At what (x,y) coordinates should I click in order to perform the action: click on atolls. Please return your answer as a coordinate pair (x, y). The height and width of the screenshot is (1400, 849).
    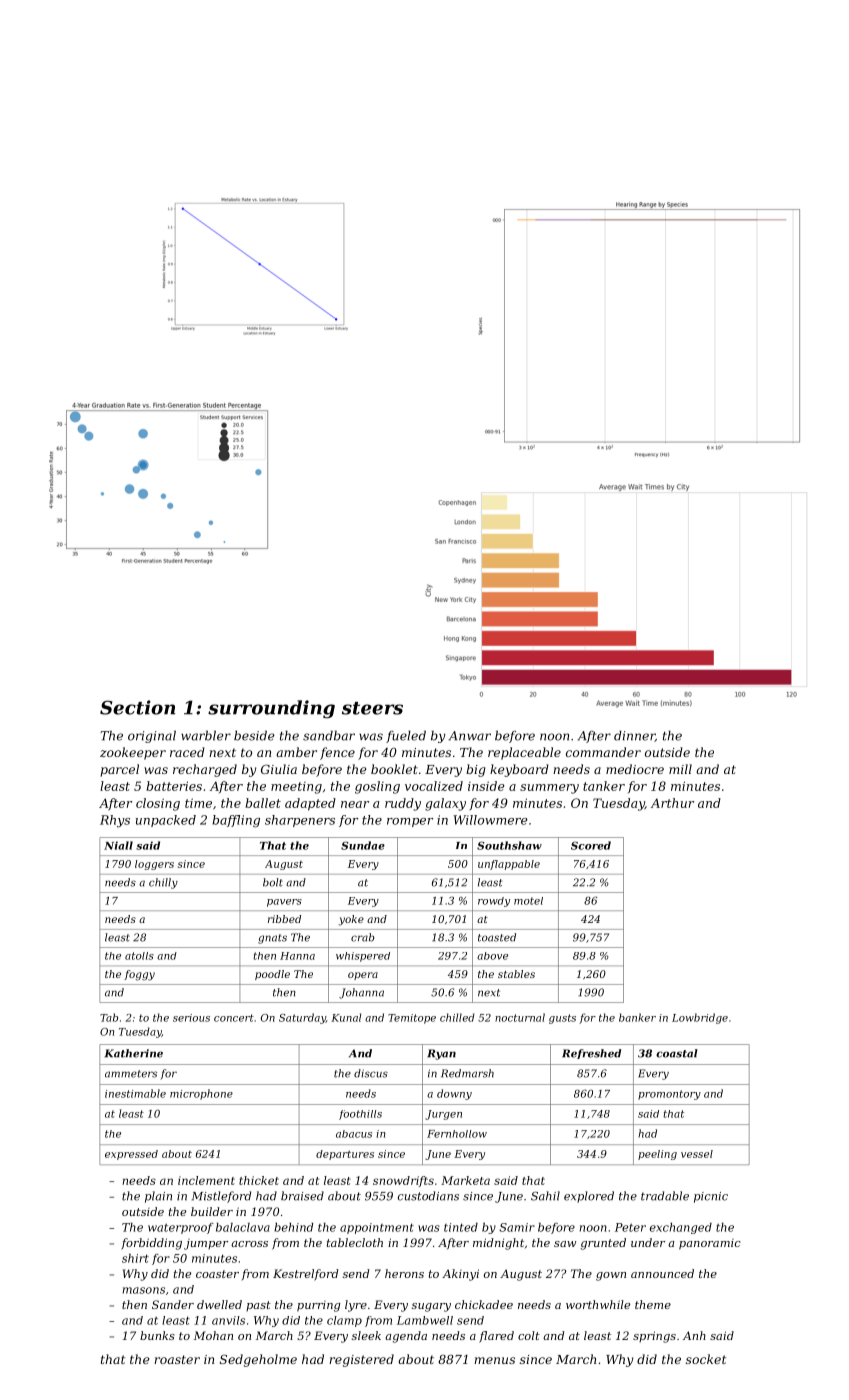
    Looking at the image, I should click on (139, 956).
